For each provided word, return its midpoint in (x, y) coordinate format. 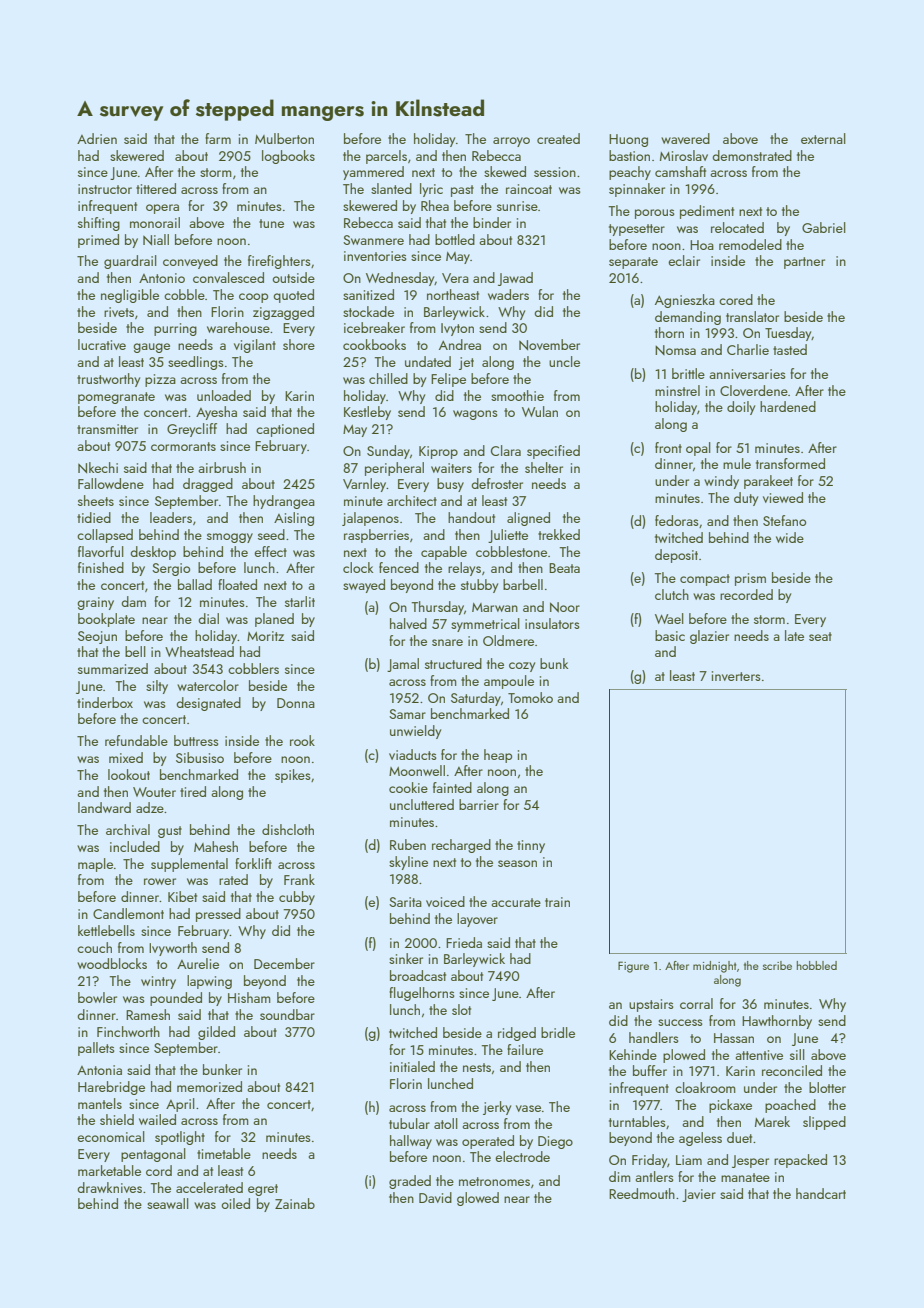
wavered (685, 138)
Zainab (295, 1203)
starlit (300, 601)
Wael (669, 618)
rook (302, 740)
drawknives (109, 1187)
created (558, 138)
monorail (155, 222)
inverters (736, 676)
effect (270, 551)
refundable (136, 740)
